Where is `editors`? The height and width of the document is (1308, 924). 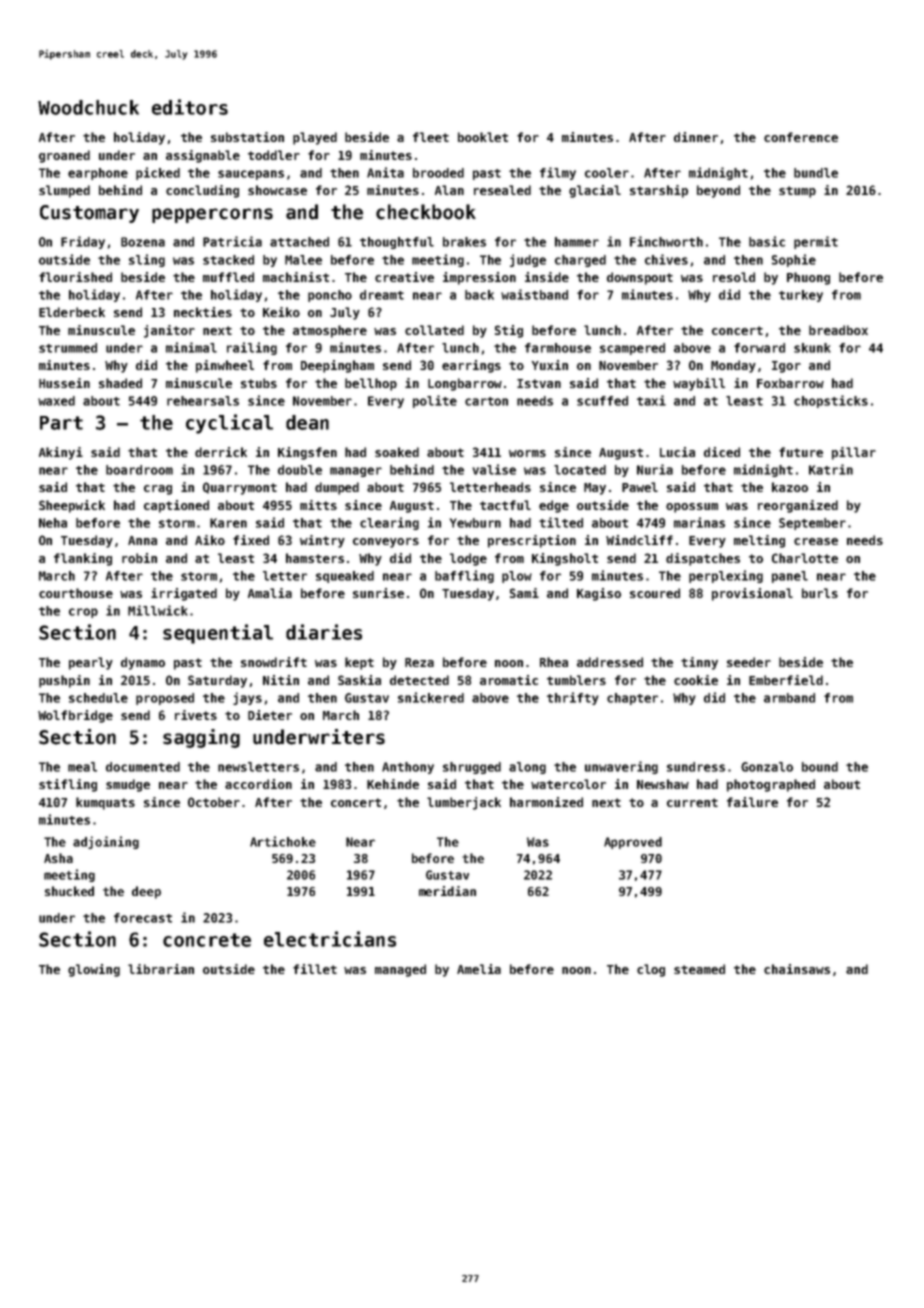
editors is located at coordinates (190, 107).
